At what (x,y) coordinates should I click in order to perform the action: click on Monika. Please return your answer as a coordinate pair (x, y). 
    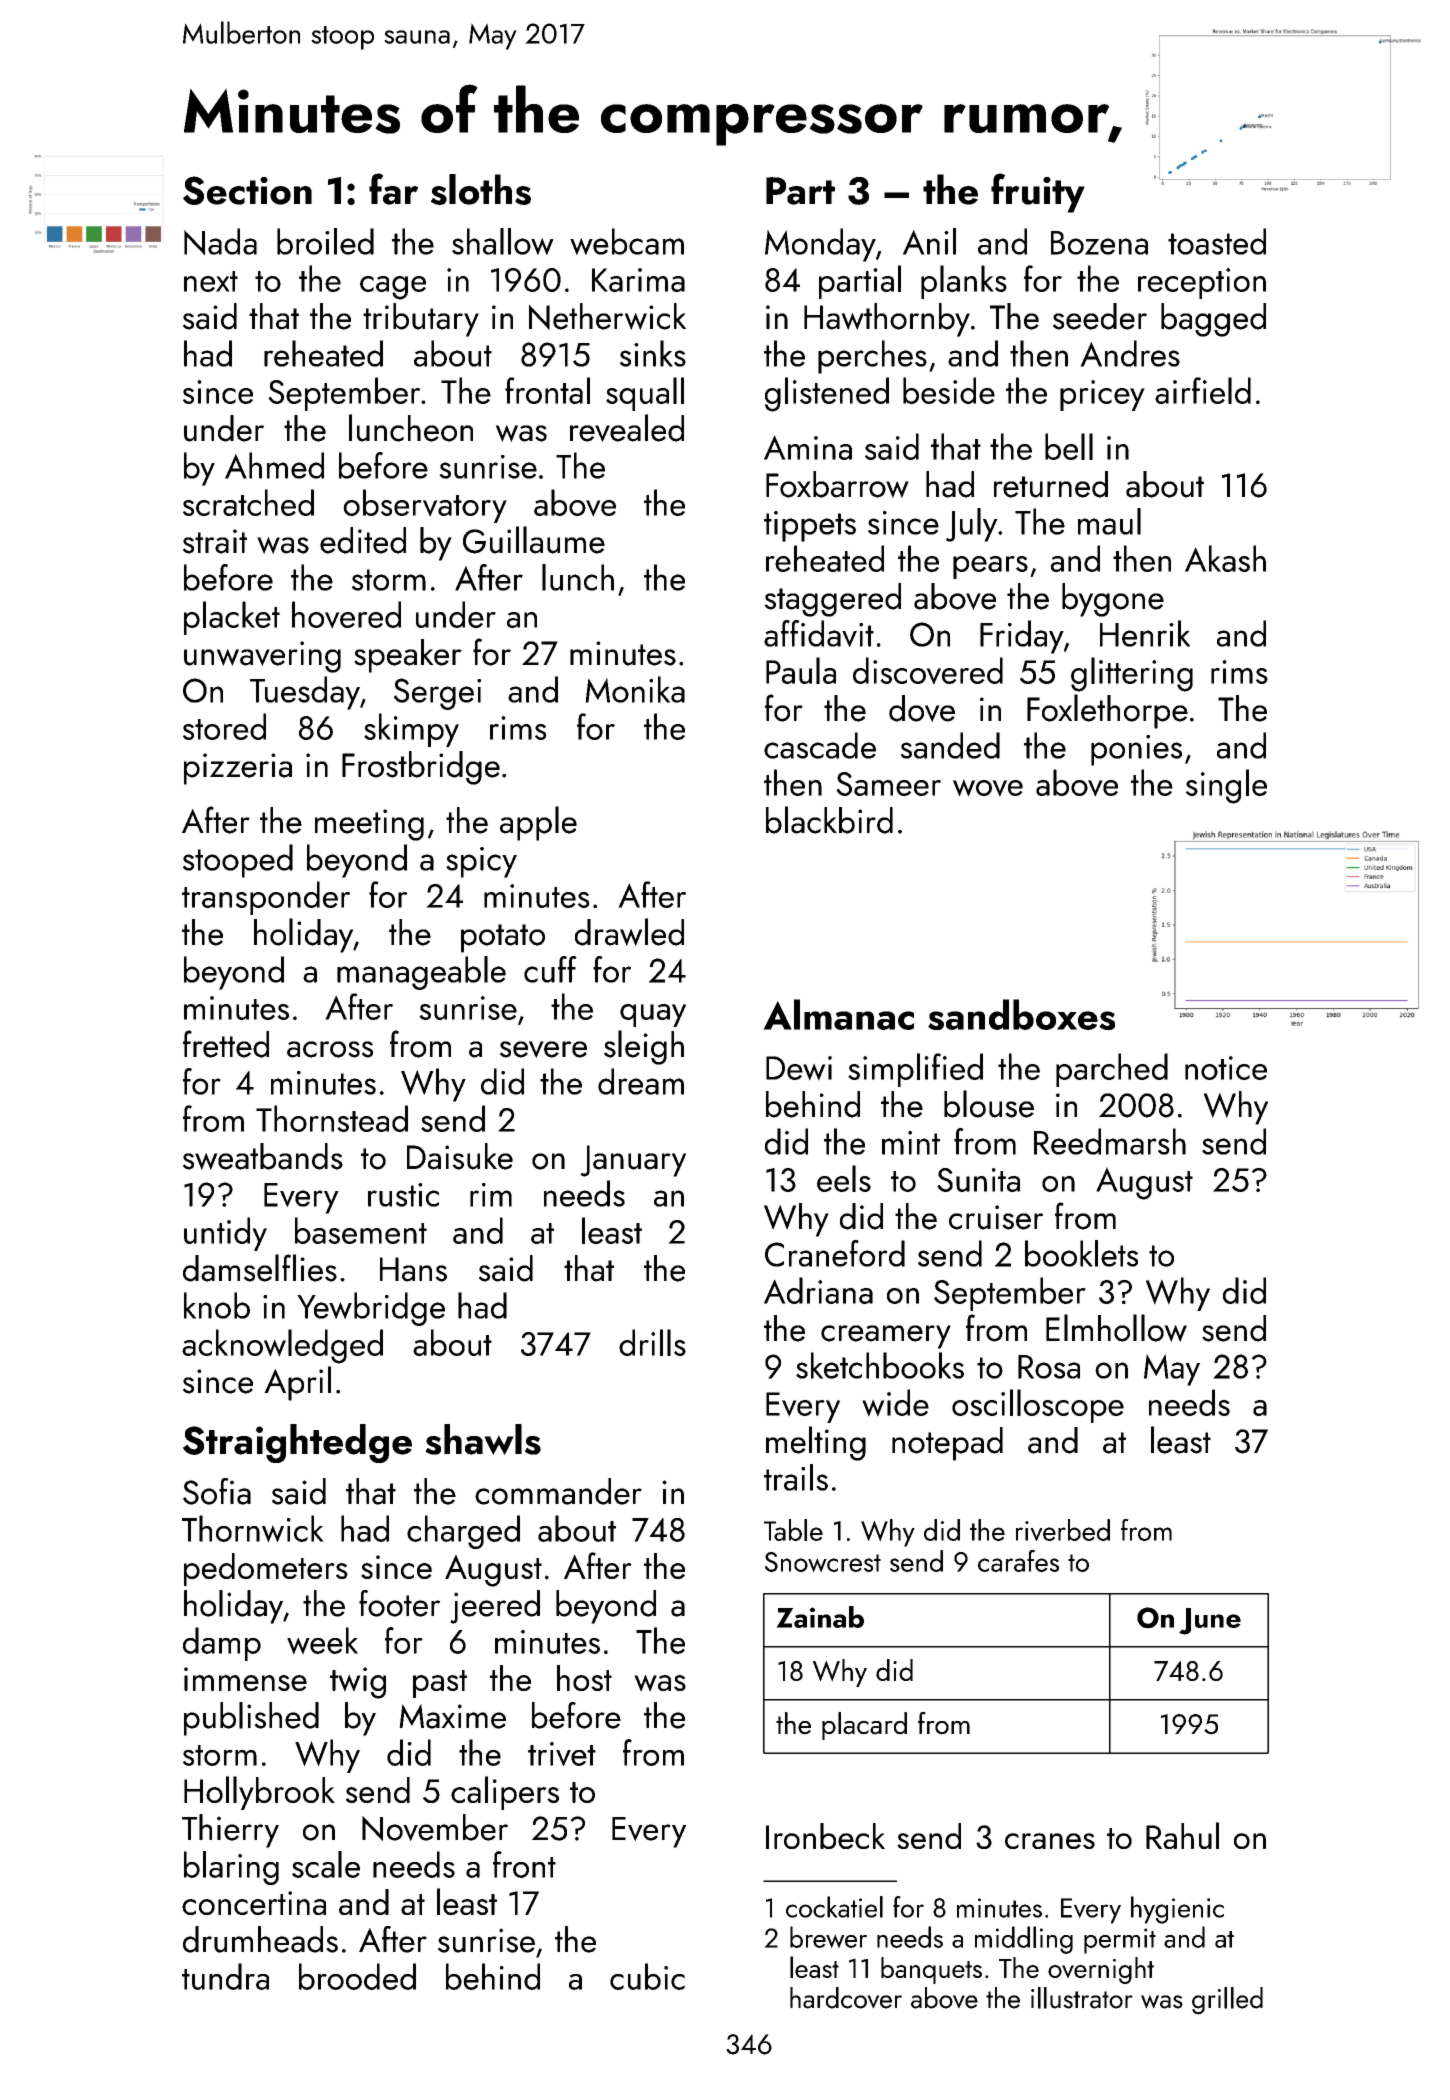
    Looking at the image, I should click on (635, 689).
